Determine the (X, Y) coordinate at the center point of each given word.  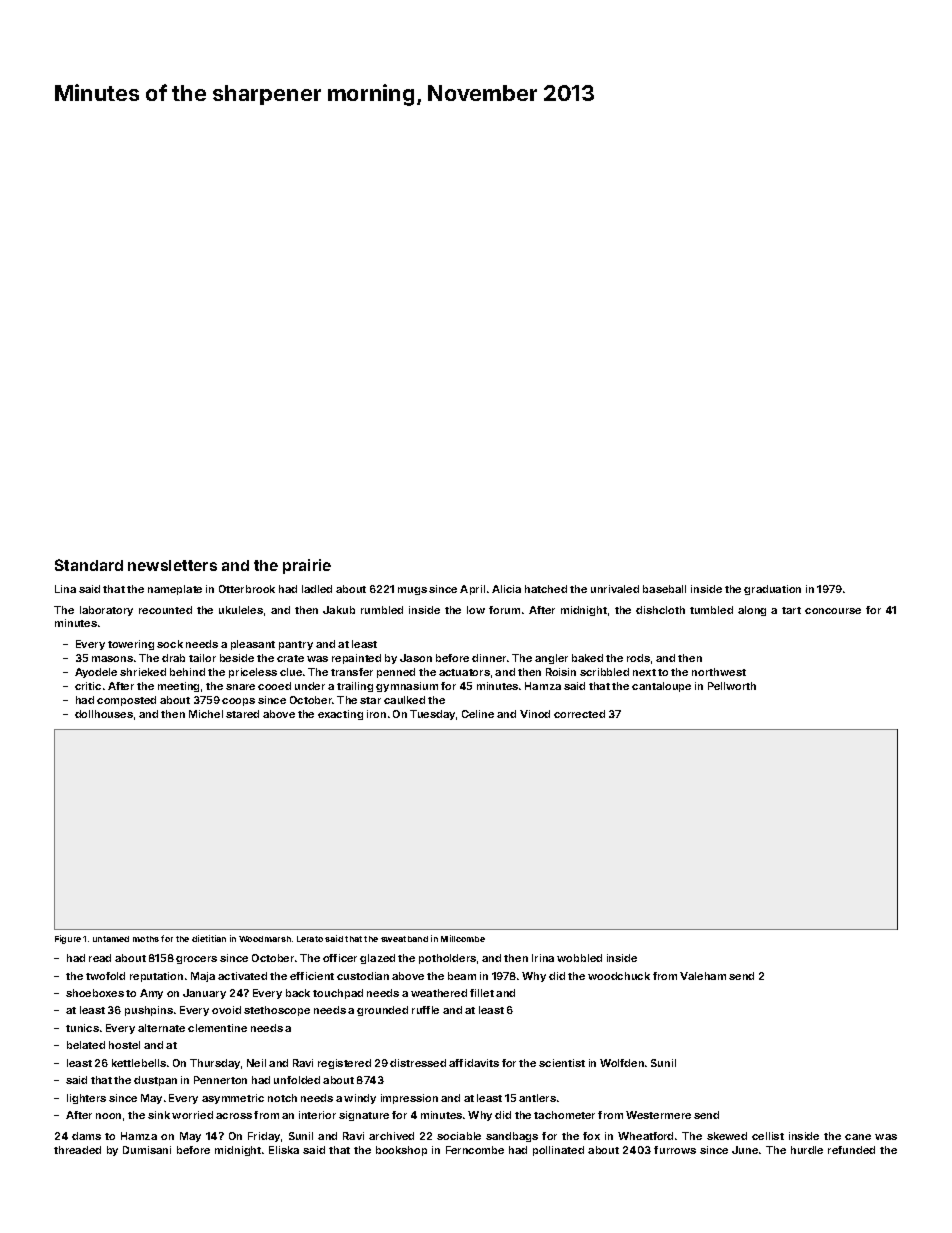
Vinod (535, 714)
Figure (68, 939)
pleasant (253, 645)
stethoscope (277, 1011)
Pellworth (732, 686)
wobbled (579, 958)
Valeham (703, 976)
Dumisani (147, 1150)
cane (858, 1137)
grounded (382, 1011)
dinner (489, 658)
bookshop (401, 1151)
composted (126, 701)
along (752, 611)
